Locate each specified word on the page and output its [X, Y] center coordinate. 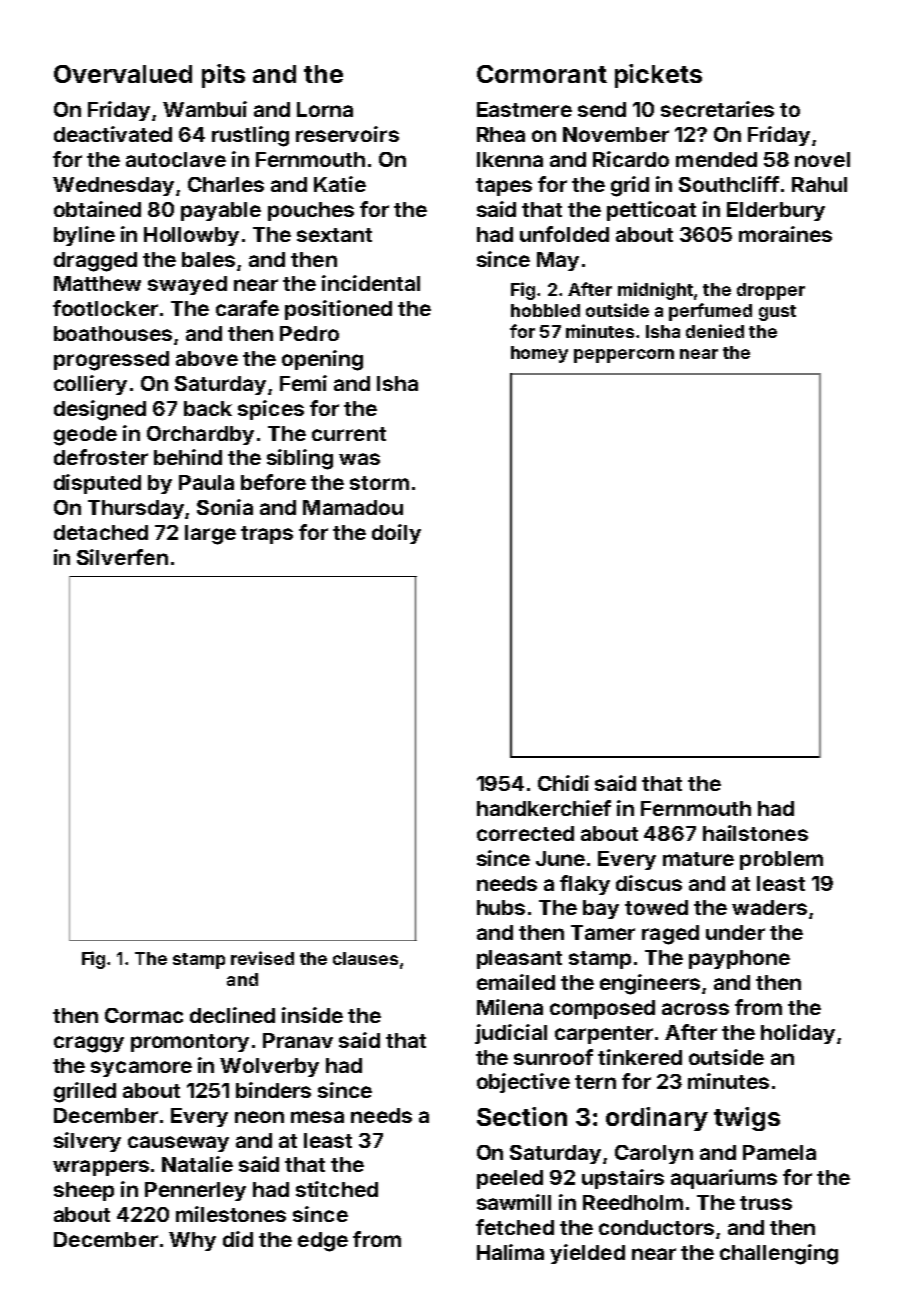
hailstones [755, 833]
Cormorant [542, 74]
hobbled [545, 310]
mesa [317, 1117]
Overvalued [123, 74]
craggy [89, 1044]
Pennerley [195, 1191]
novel [822, 159]
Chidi [563, 783]
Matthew [97, 283]
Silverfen [122, 557]
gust [777, 313]
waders [769, 907]
